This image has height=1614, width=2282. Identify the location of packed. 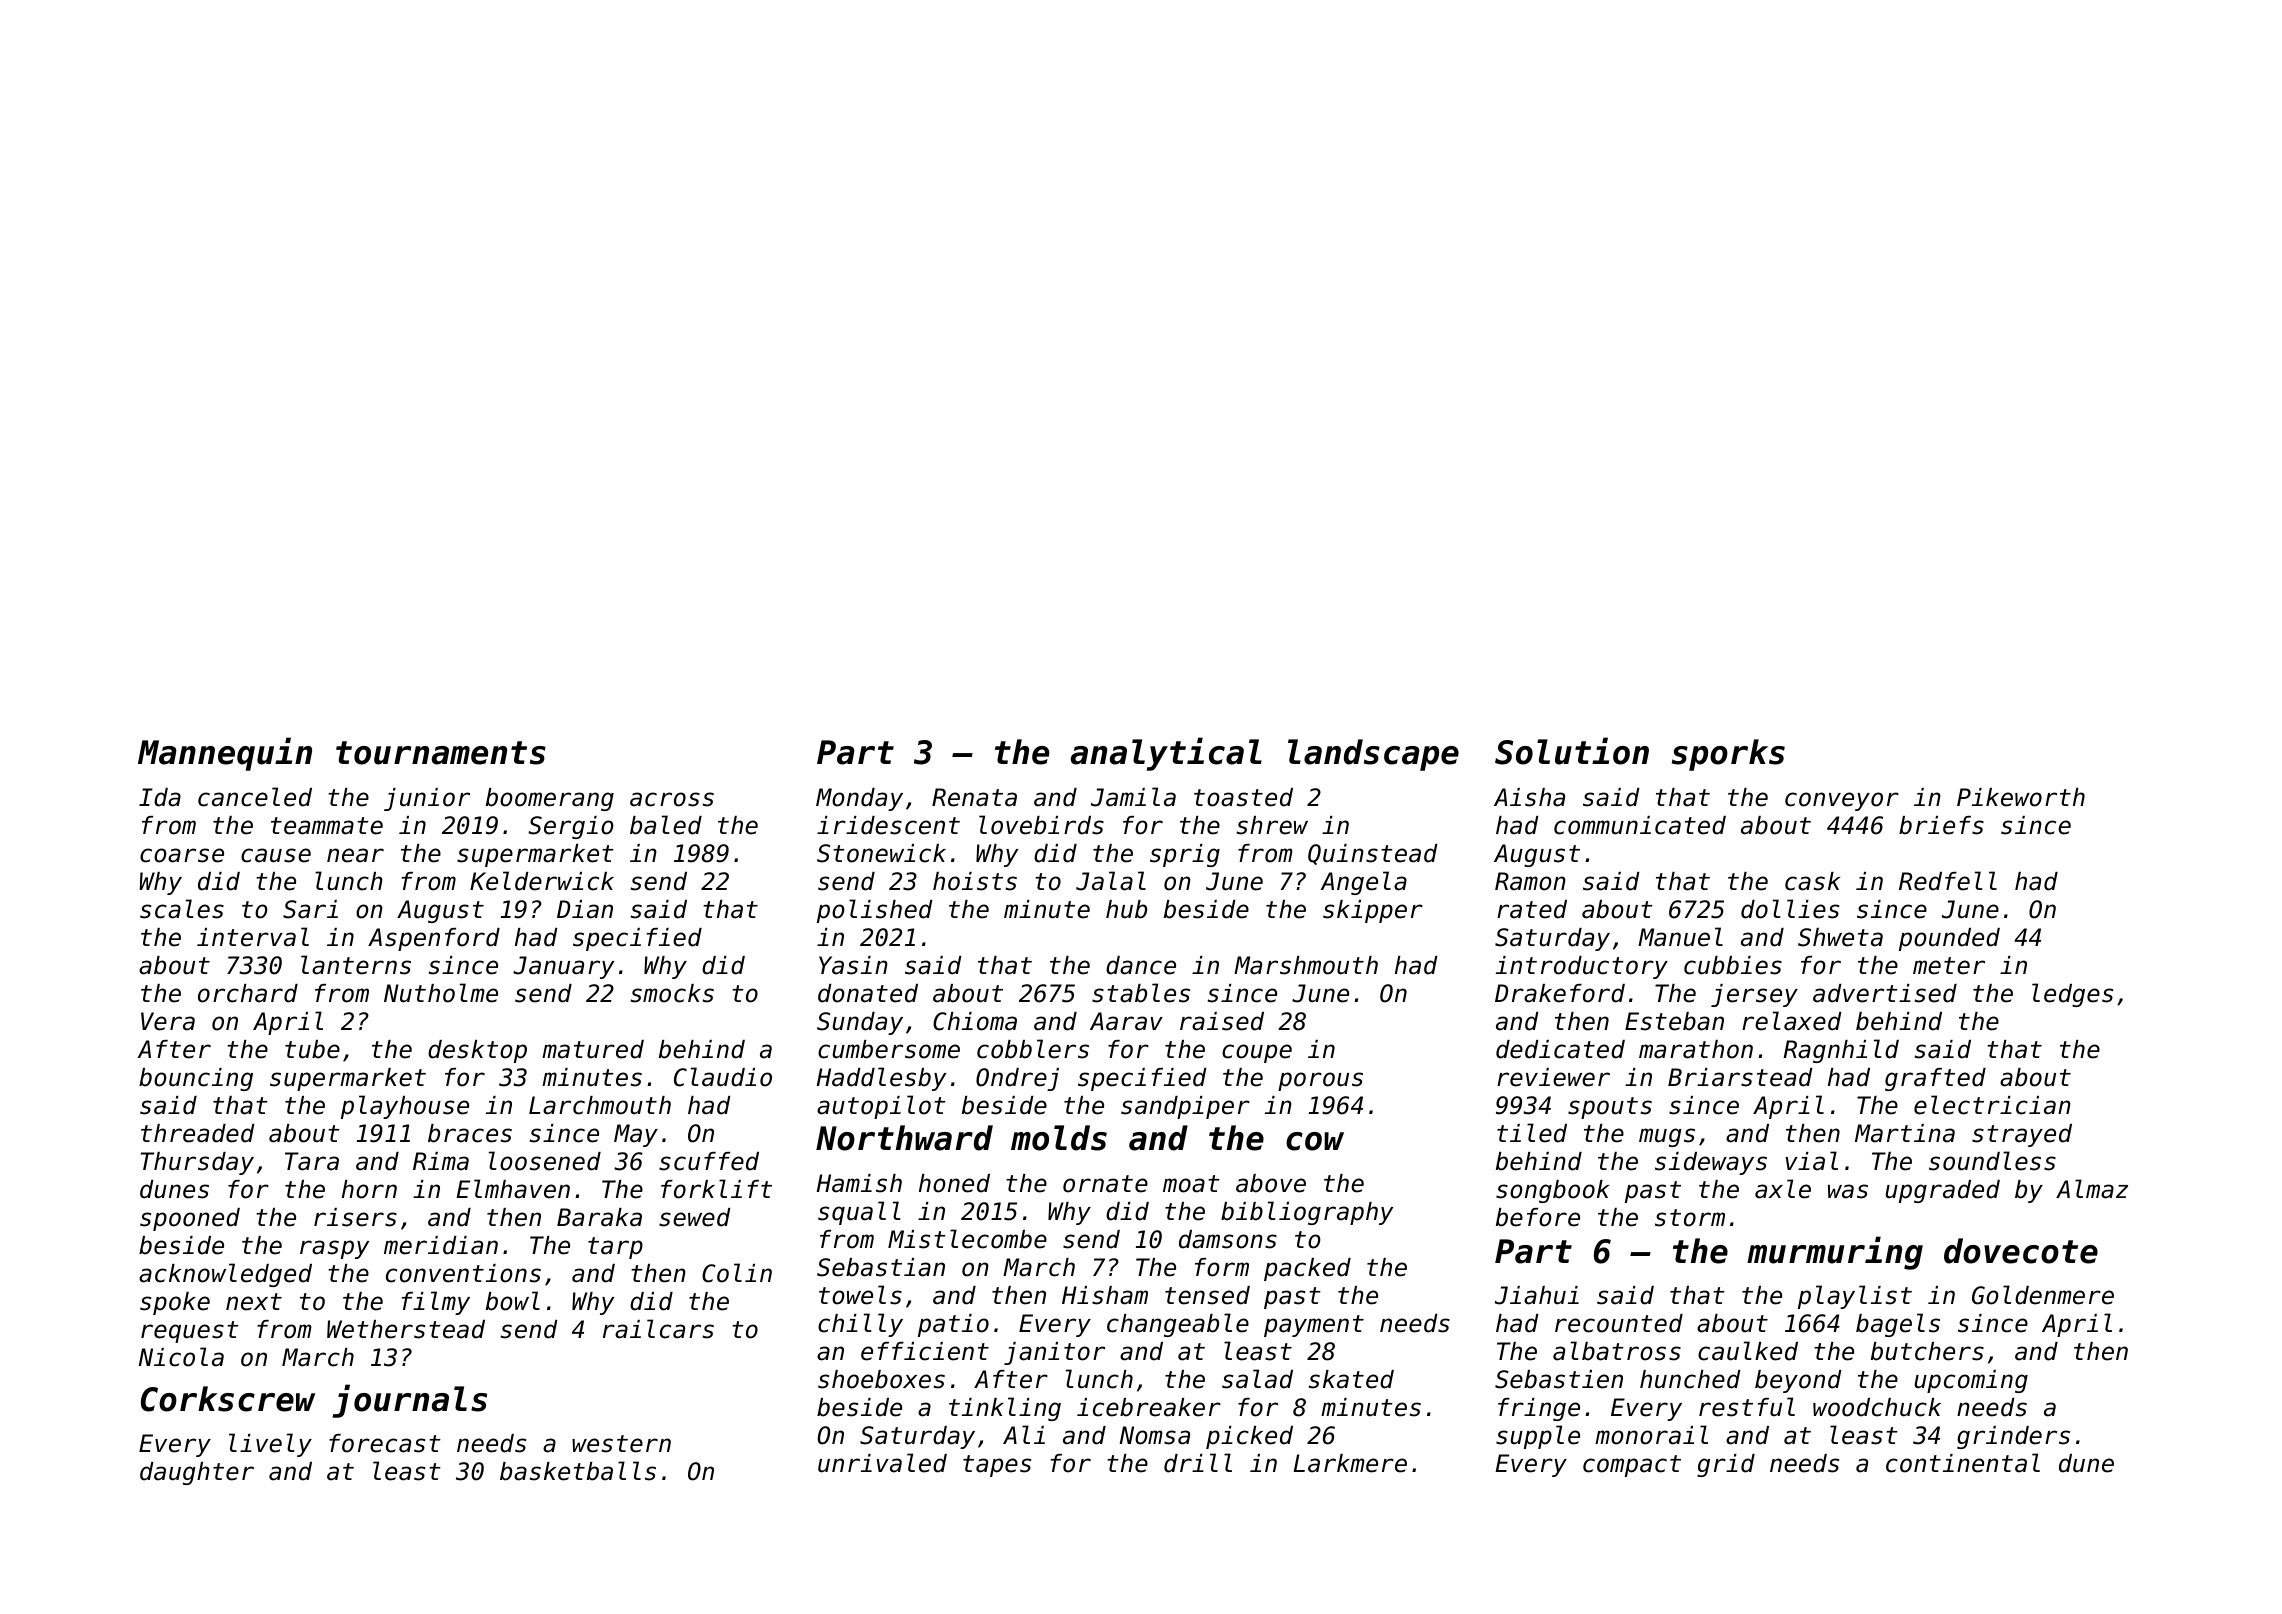
(1307, 1269).
